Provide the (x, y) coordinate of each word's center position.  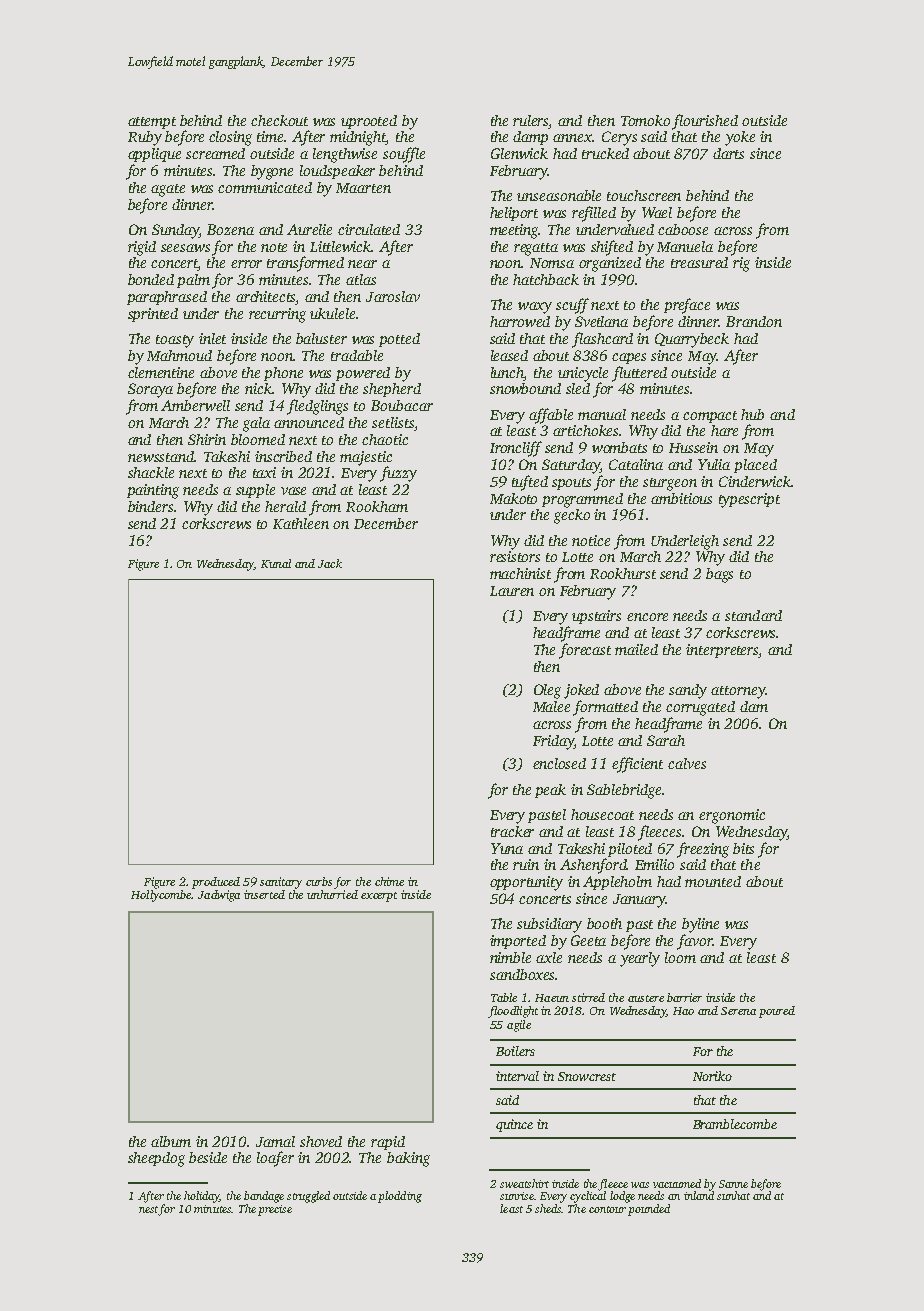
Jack (330, 563)
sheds (548, 1208)
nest (149, 1210)
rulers (530, 120)
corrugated (700, 708)
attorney (738, 692)
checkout (279, 120)
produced (216, 883)
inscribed (283, 456)
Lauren (512, 591)
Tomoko (645, 120)
